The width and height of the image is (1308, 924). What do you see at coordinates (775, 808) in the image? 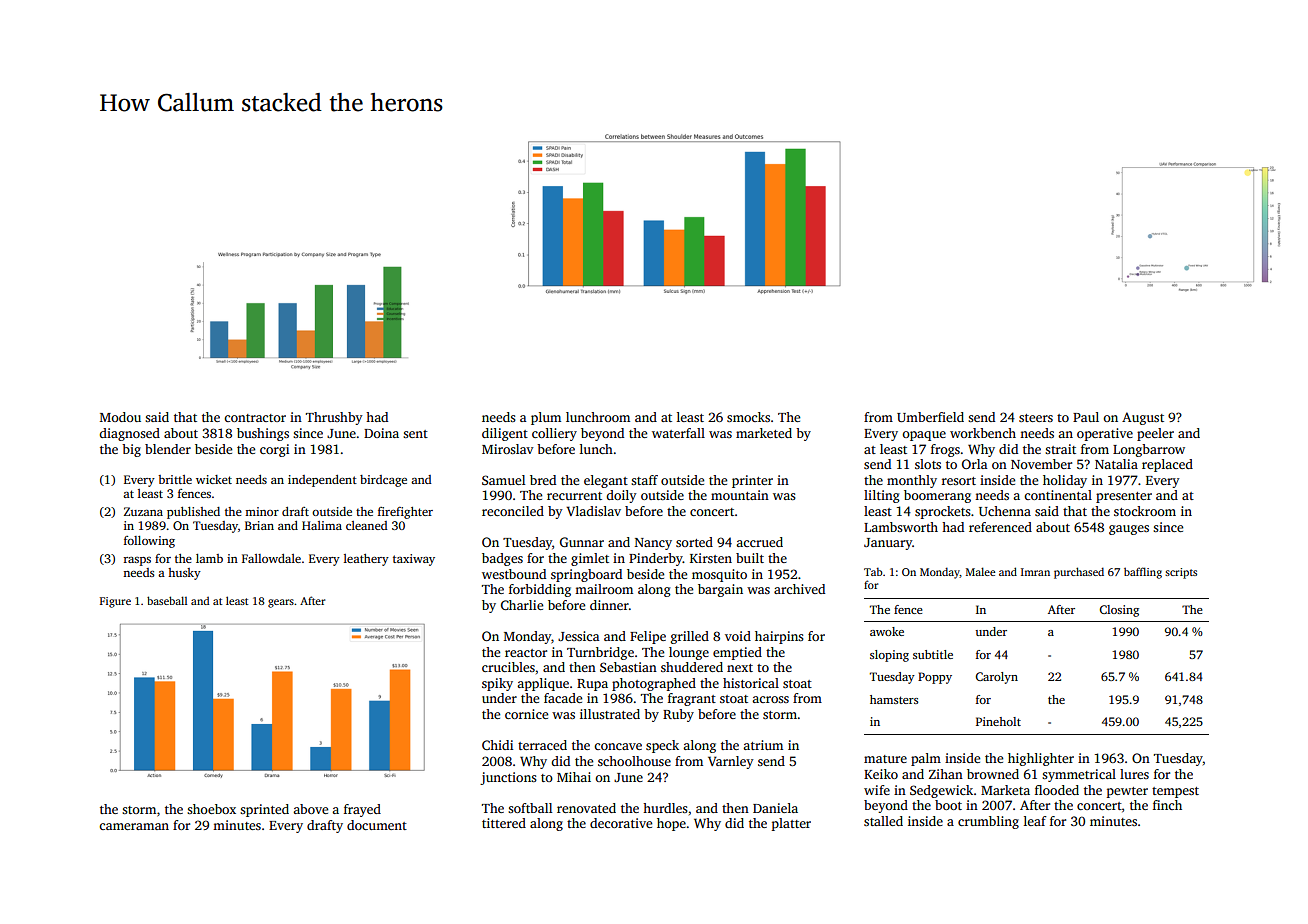
I see `Daniela` at bounding box center [775, 808].
